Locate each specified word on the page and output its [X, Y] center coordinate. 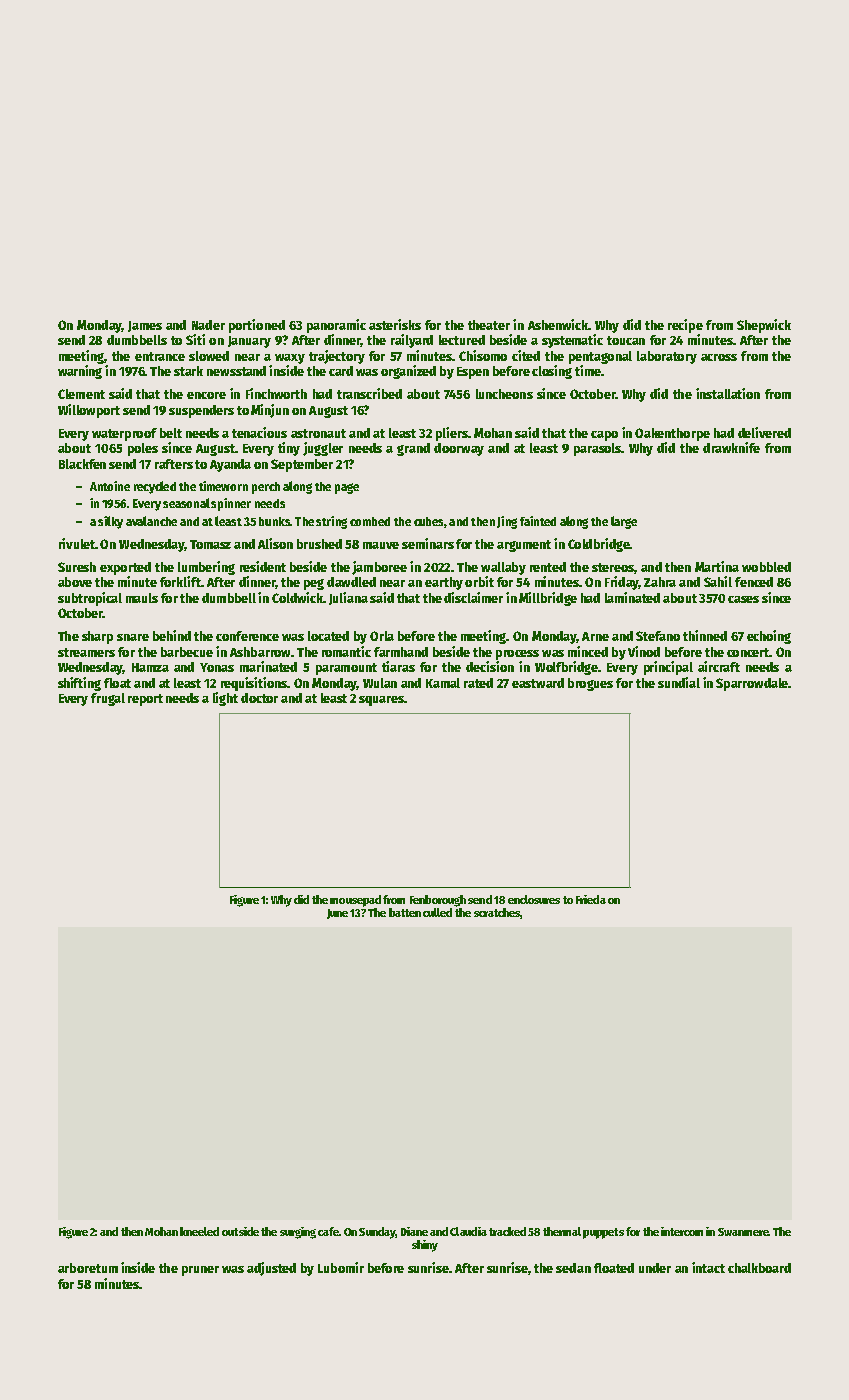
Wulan [380, 683]
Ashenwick [558, 324]
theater [489, 325]
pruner [200, 1271]
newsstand [236, 371]
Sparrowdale [752, 684]
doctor [259, 698]
